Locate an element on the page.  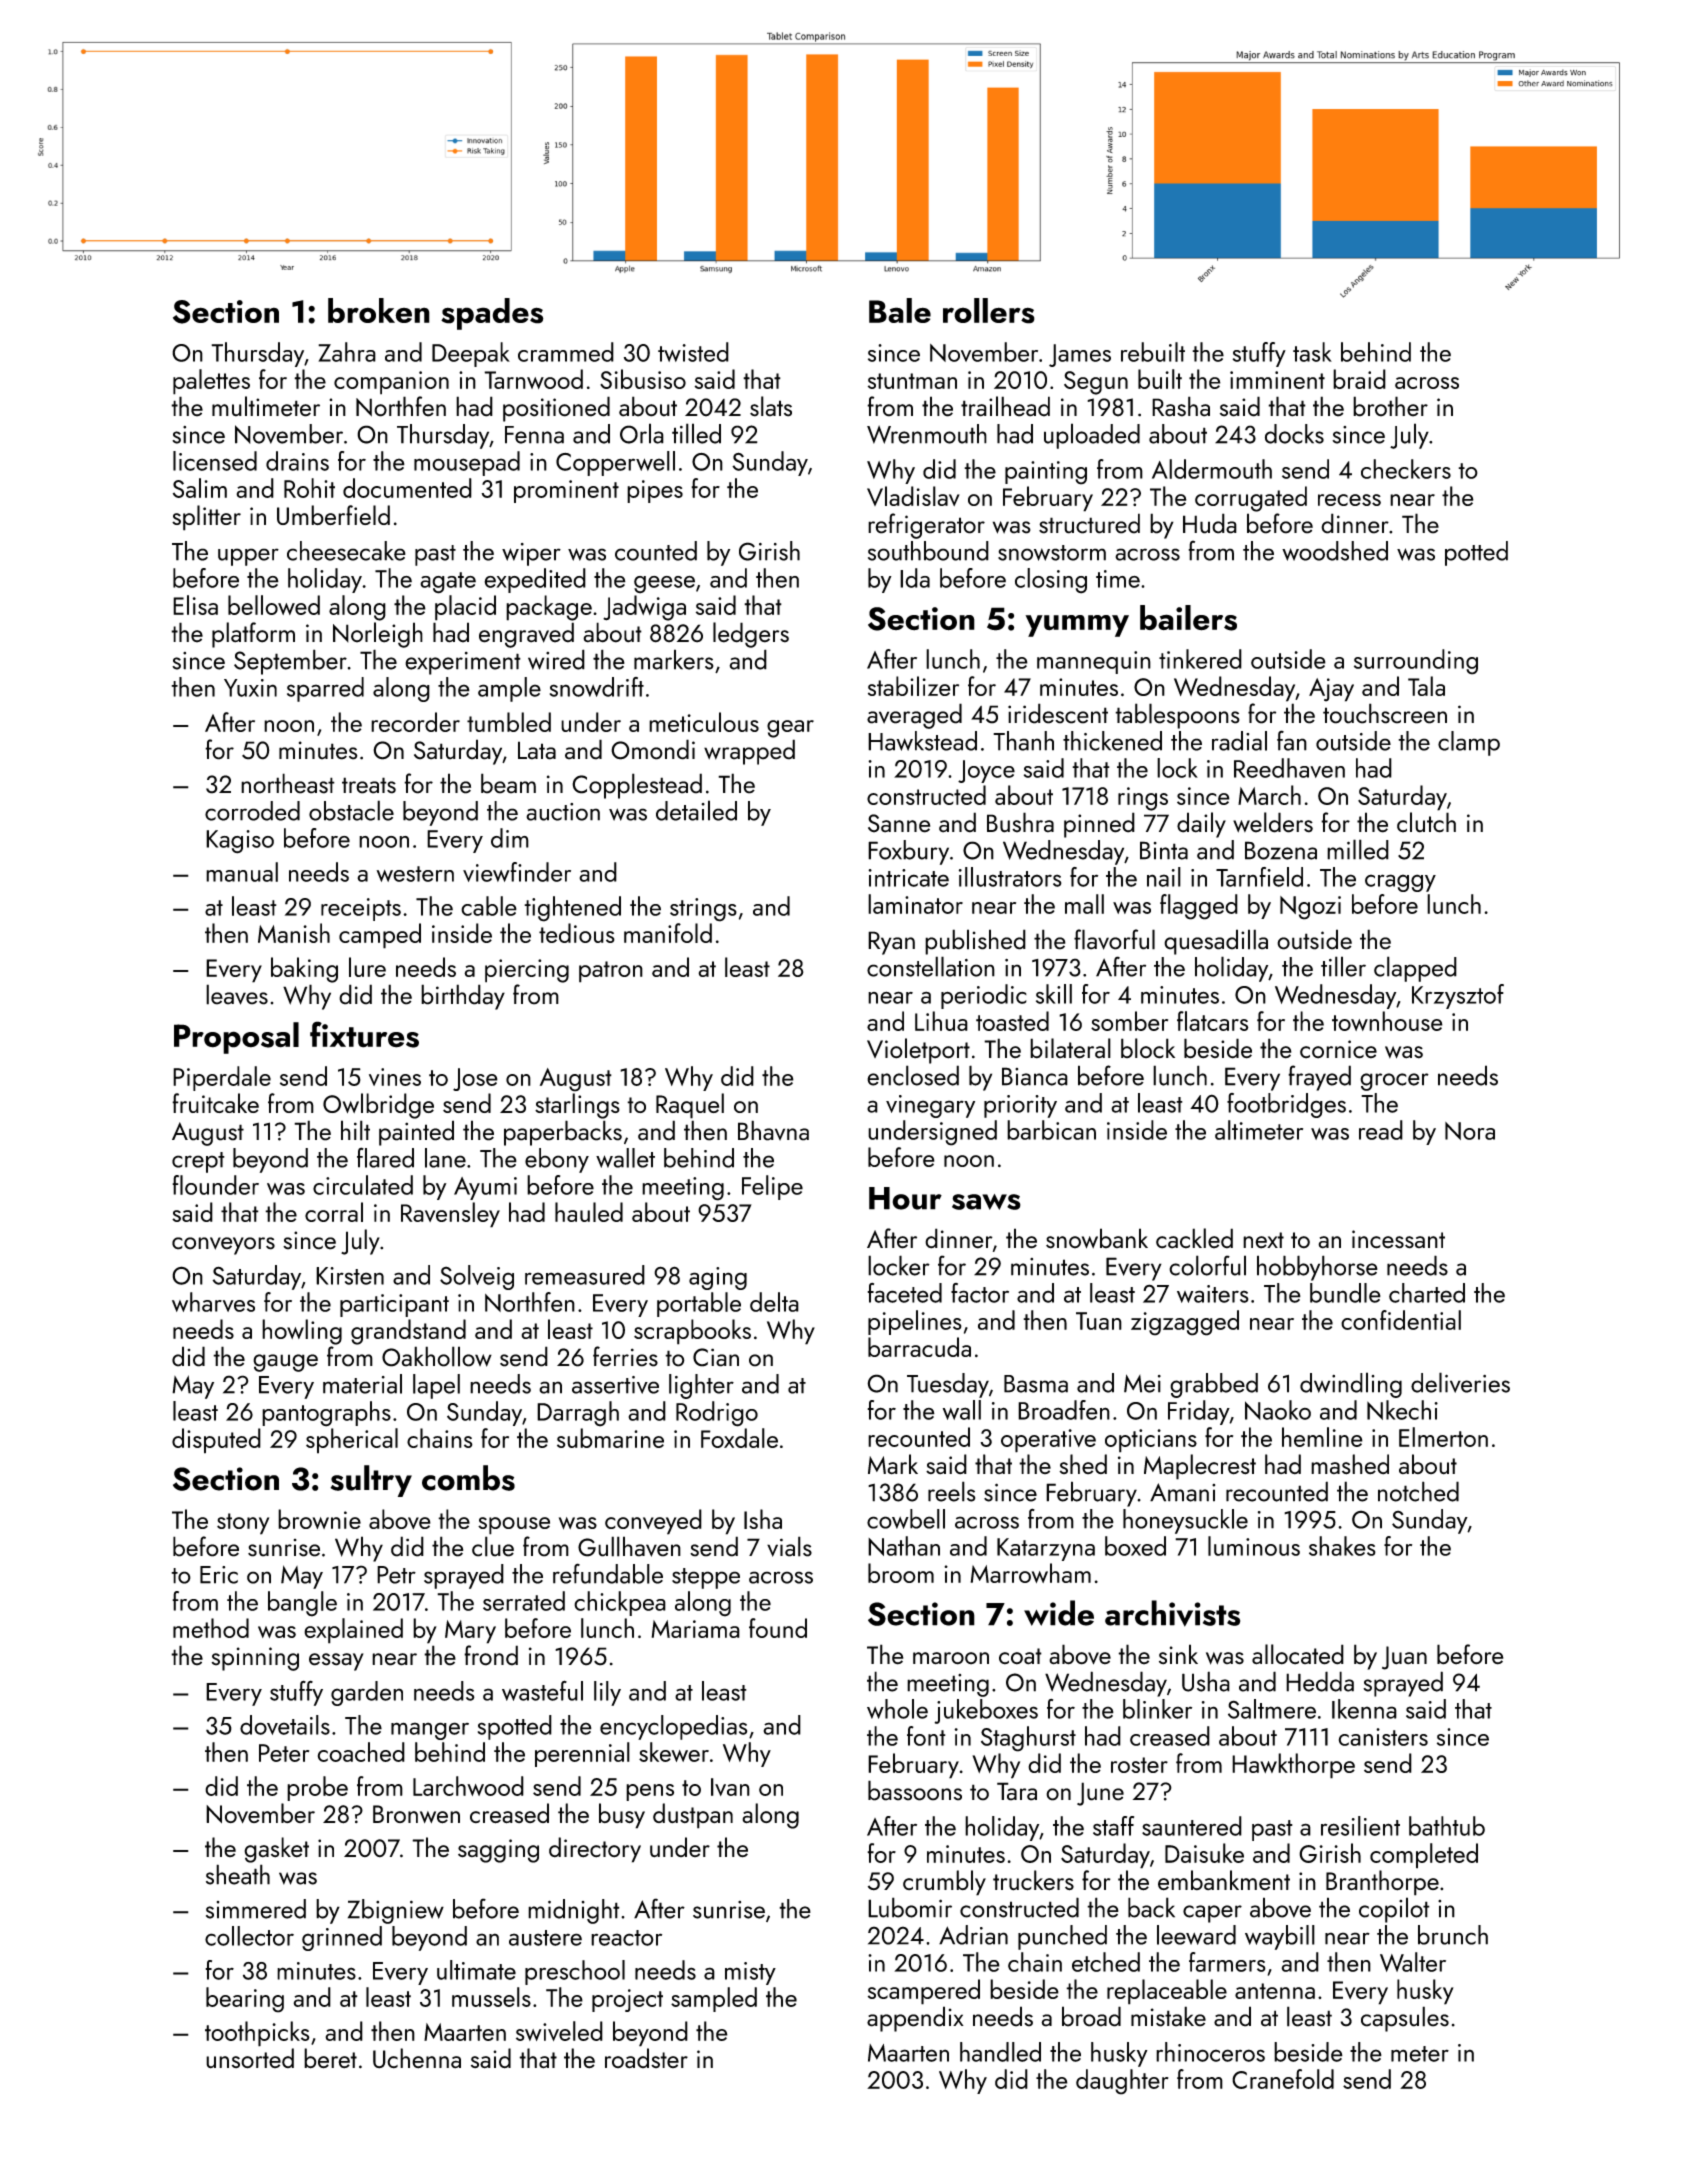
Katarzyna is located at coordinates (1046, 1549).
